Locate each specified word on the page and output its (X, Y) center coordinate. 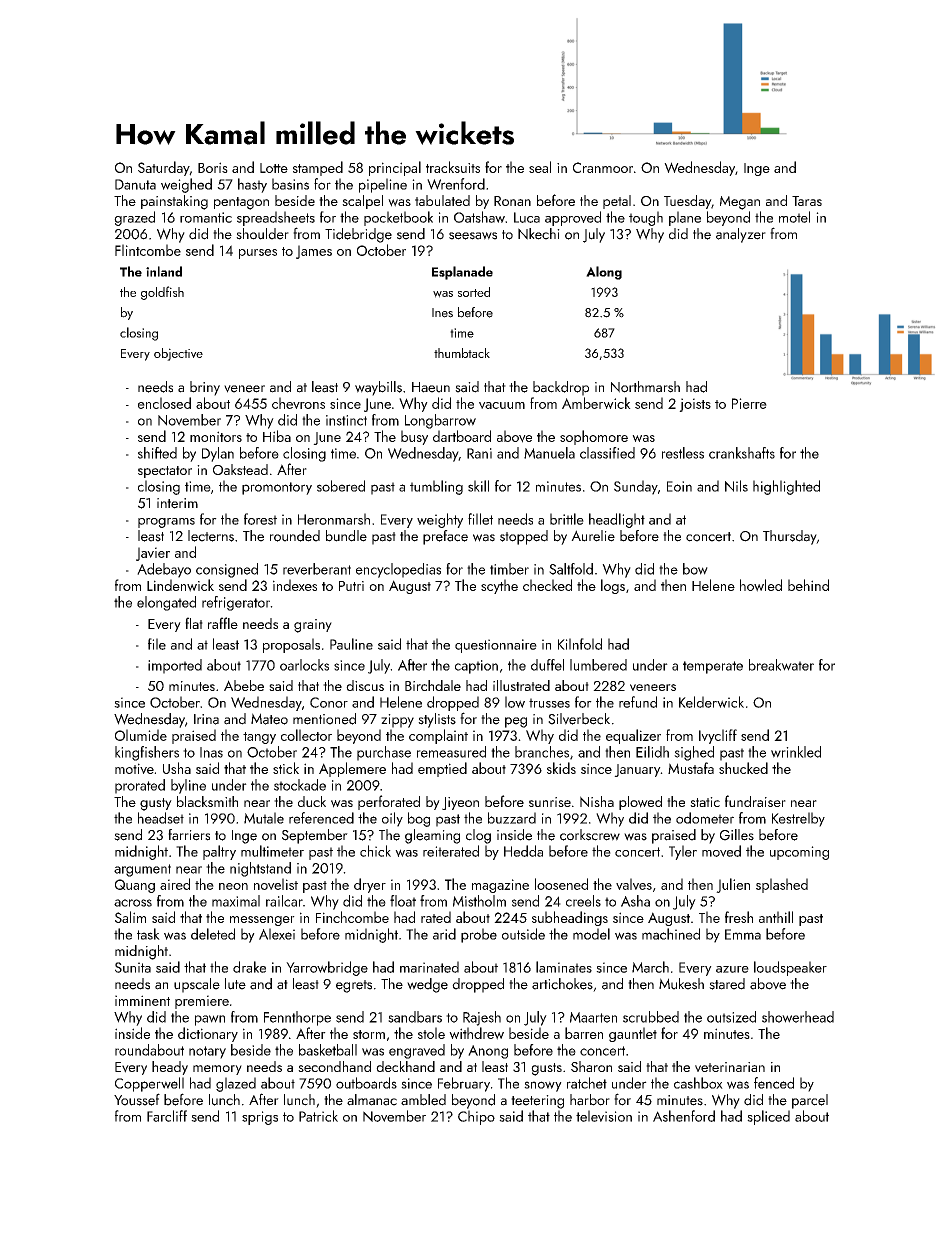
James (314, 252)
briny (205, 388)
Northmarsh (645, 387)
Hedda (523, 851)
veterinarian (730, 1067)
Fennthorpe (297, 1018)
